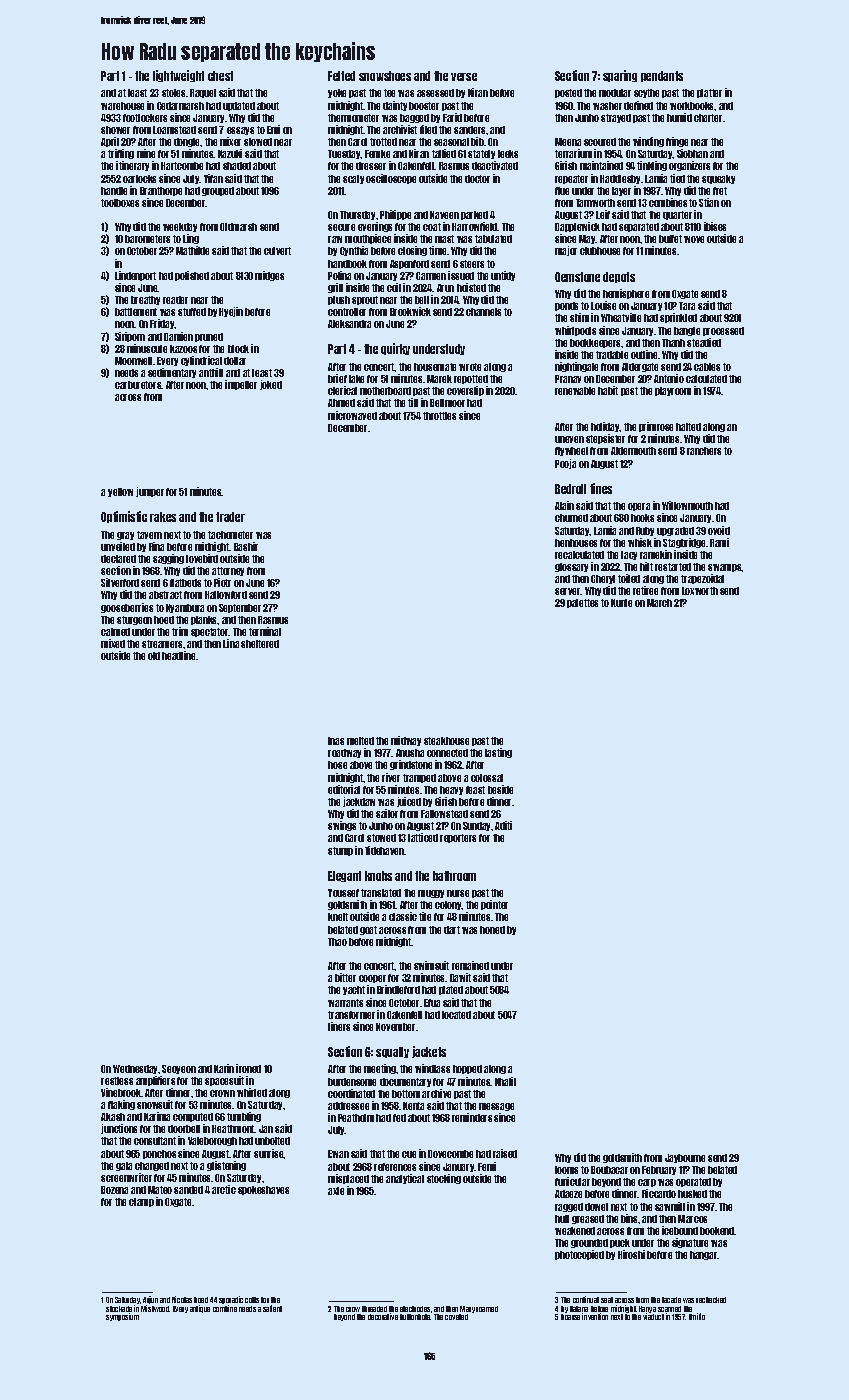  I want to click on sprout, so click(365, 300).
